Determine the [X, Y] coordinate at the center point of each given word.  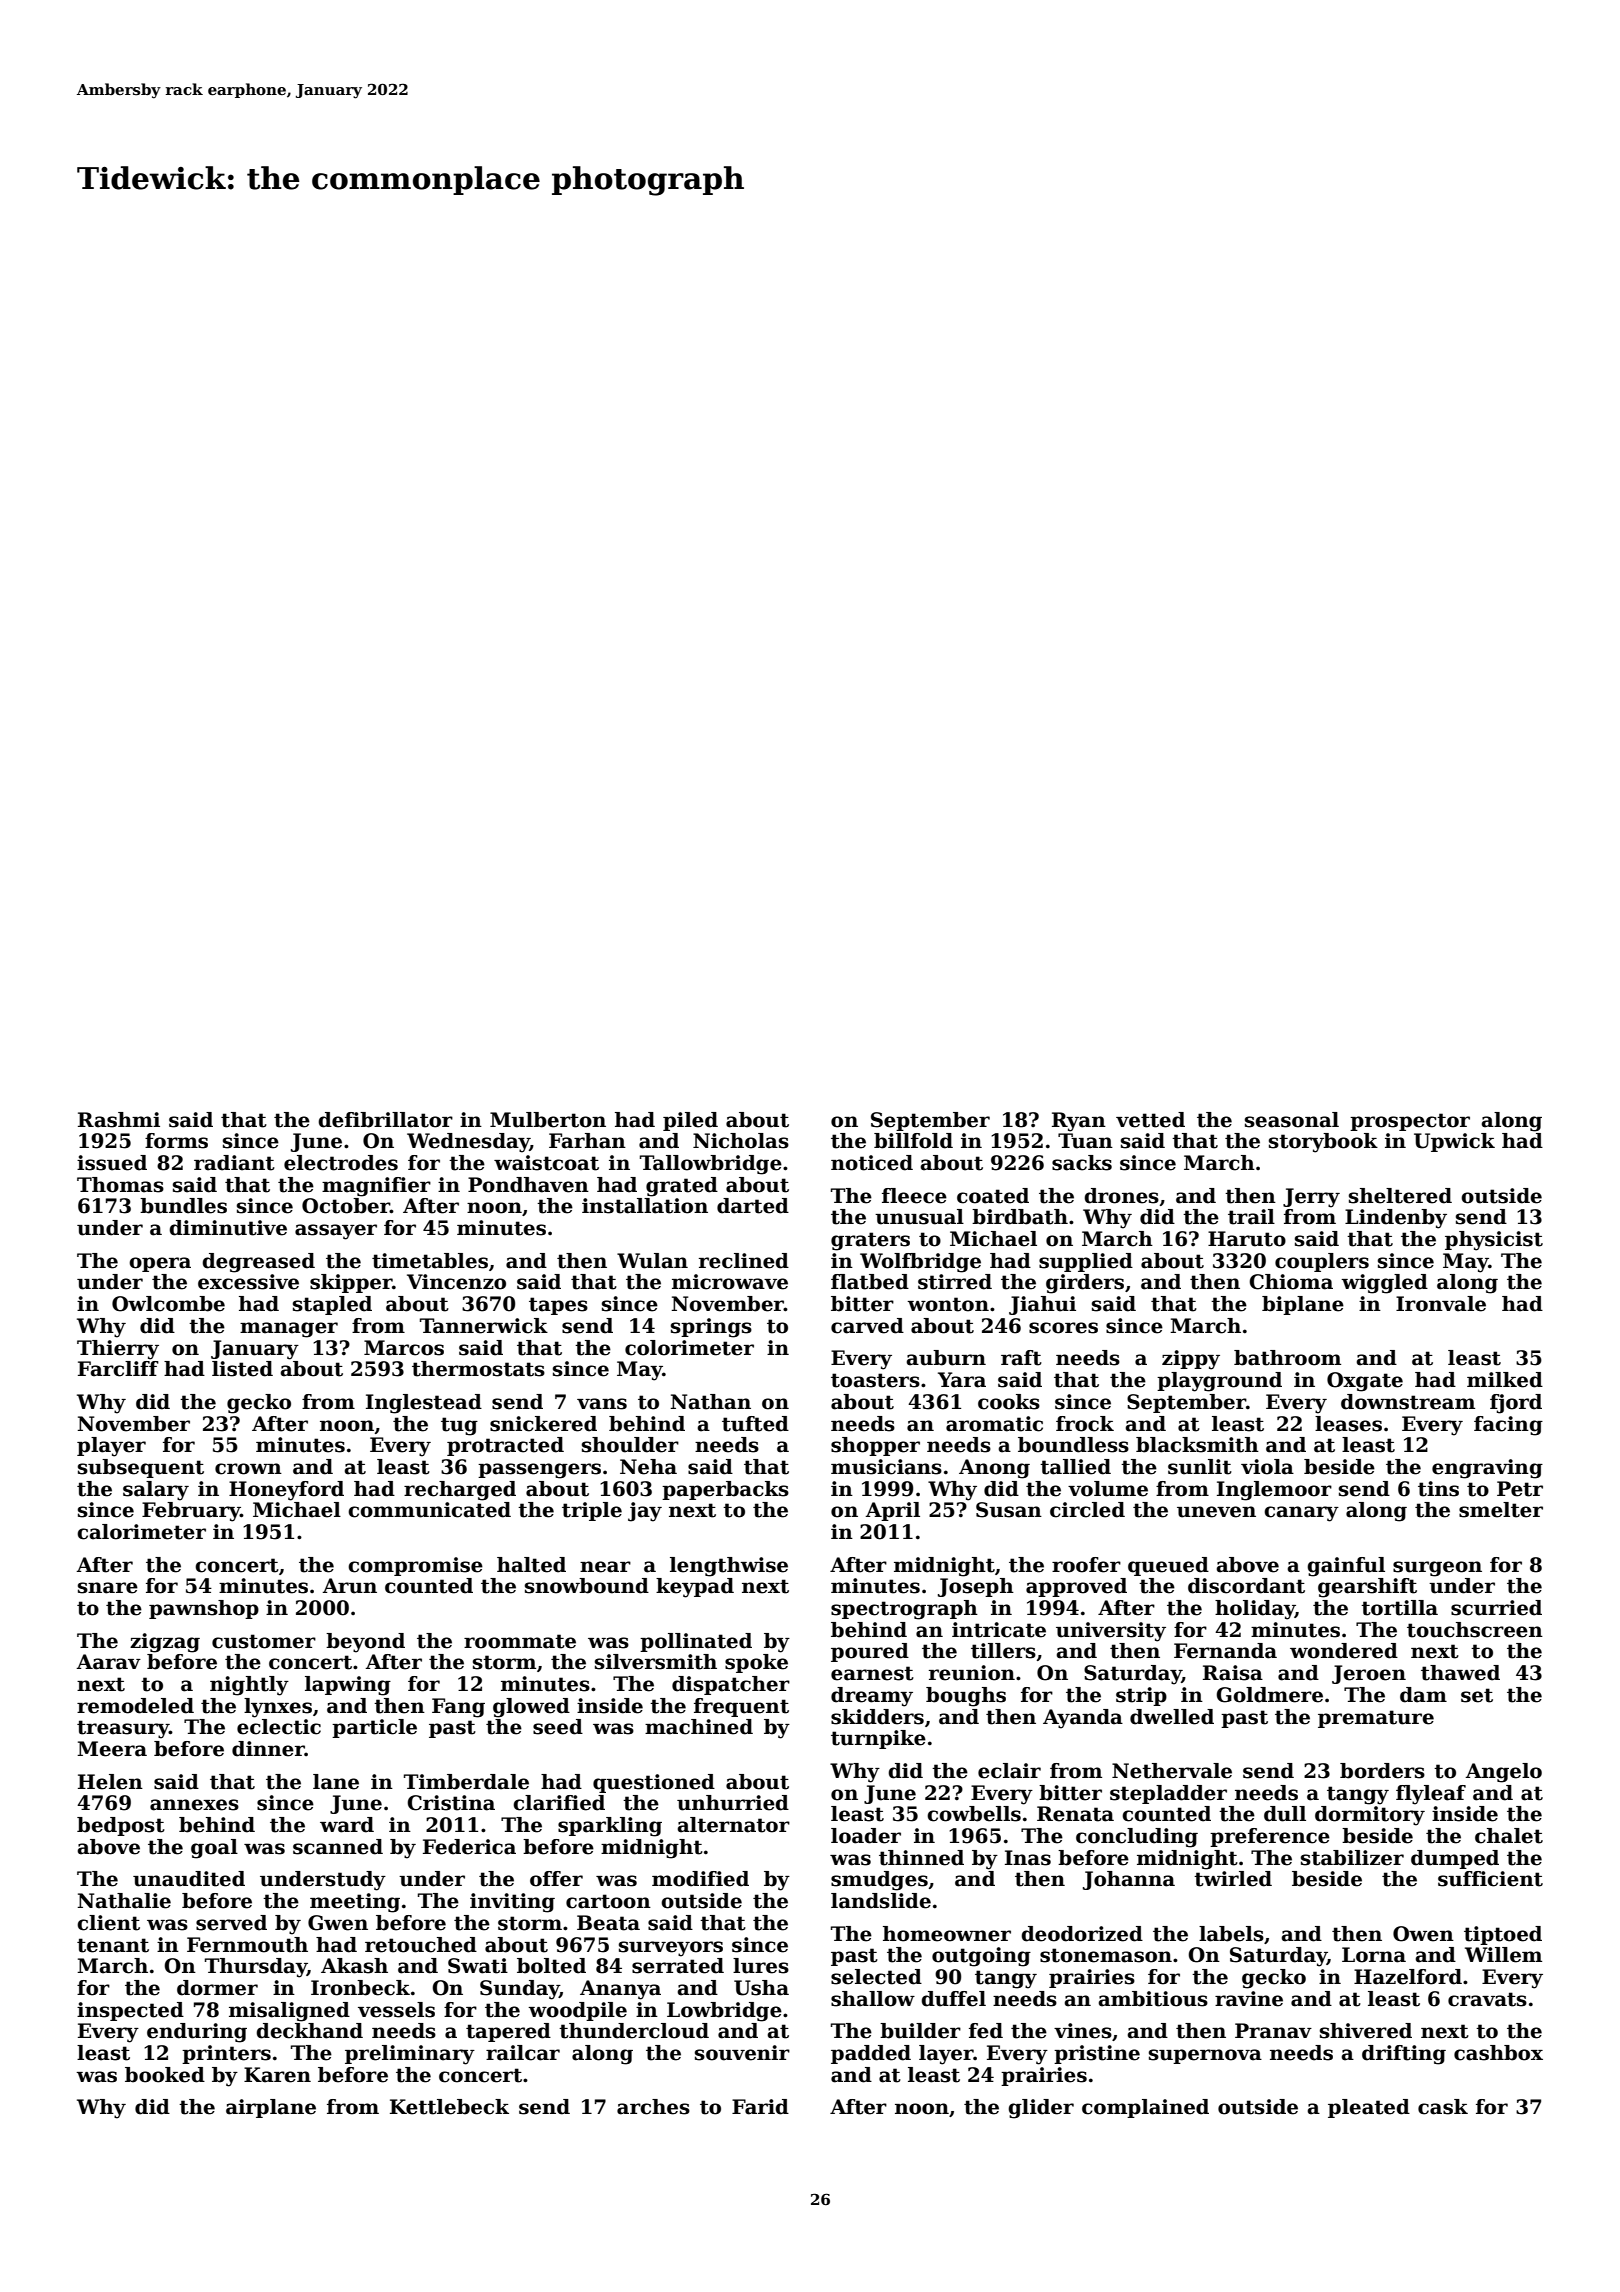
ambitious [1153, 1999]
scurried [1496, 1608]
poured [870, 1652]
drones [1121, 1196]
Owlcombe [168, 1304]
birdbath [1020, 1217]
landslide [881, 1901]
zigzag [165, 1643]
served [231, 1923]
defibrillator [385, 1120]
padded [871, 2054]
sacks [1082, 1163]
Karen [277, 2075]
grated [682, 1187]
